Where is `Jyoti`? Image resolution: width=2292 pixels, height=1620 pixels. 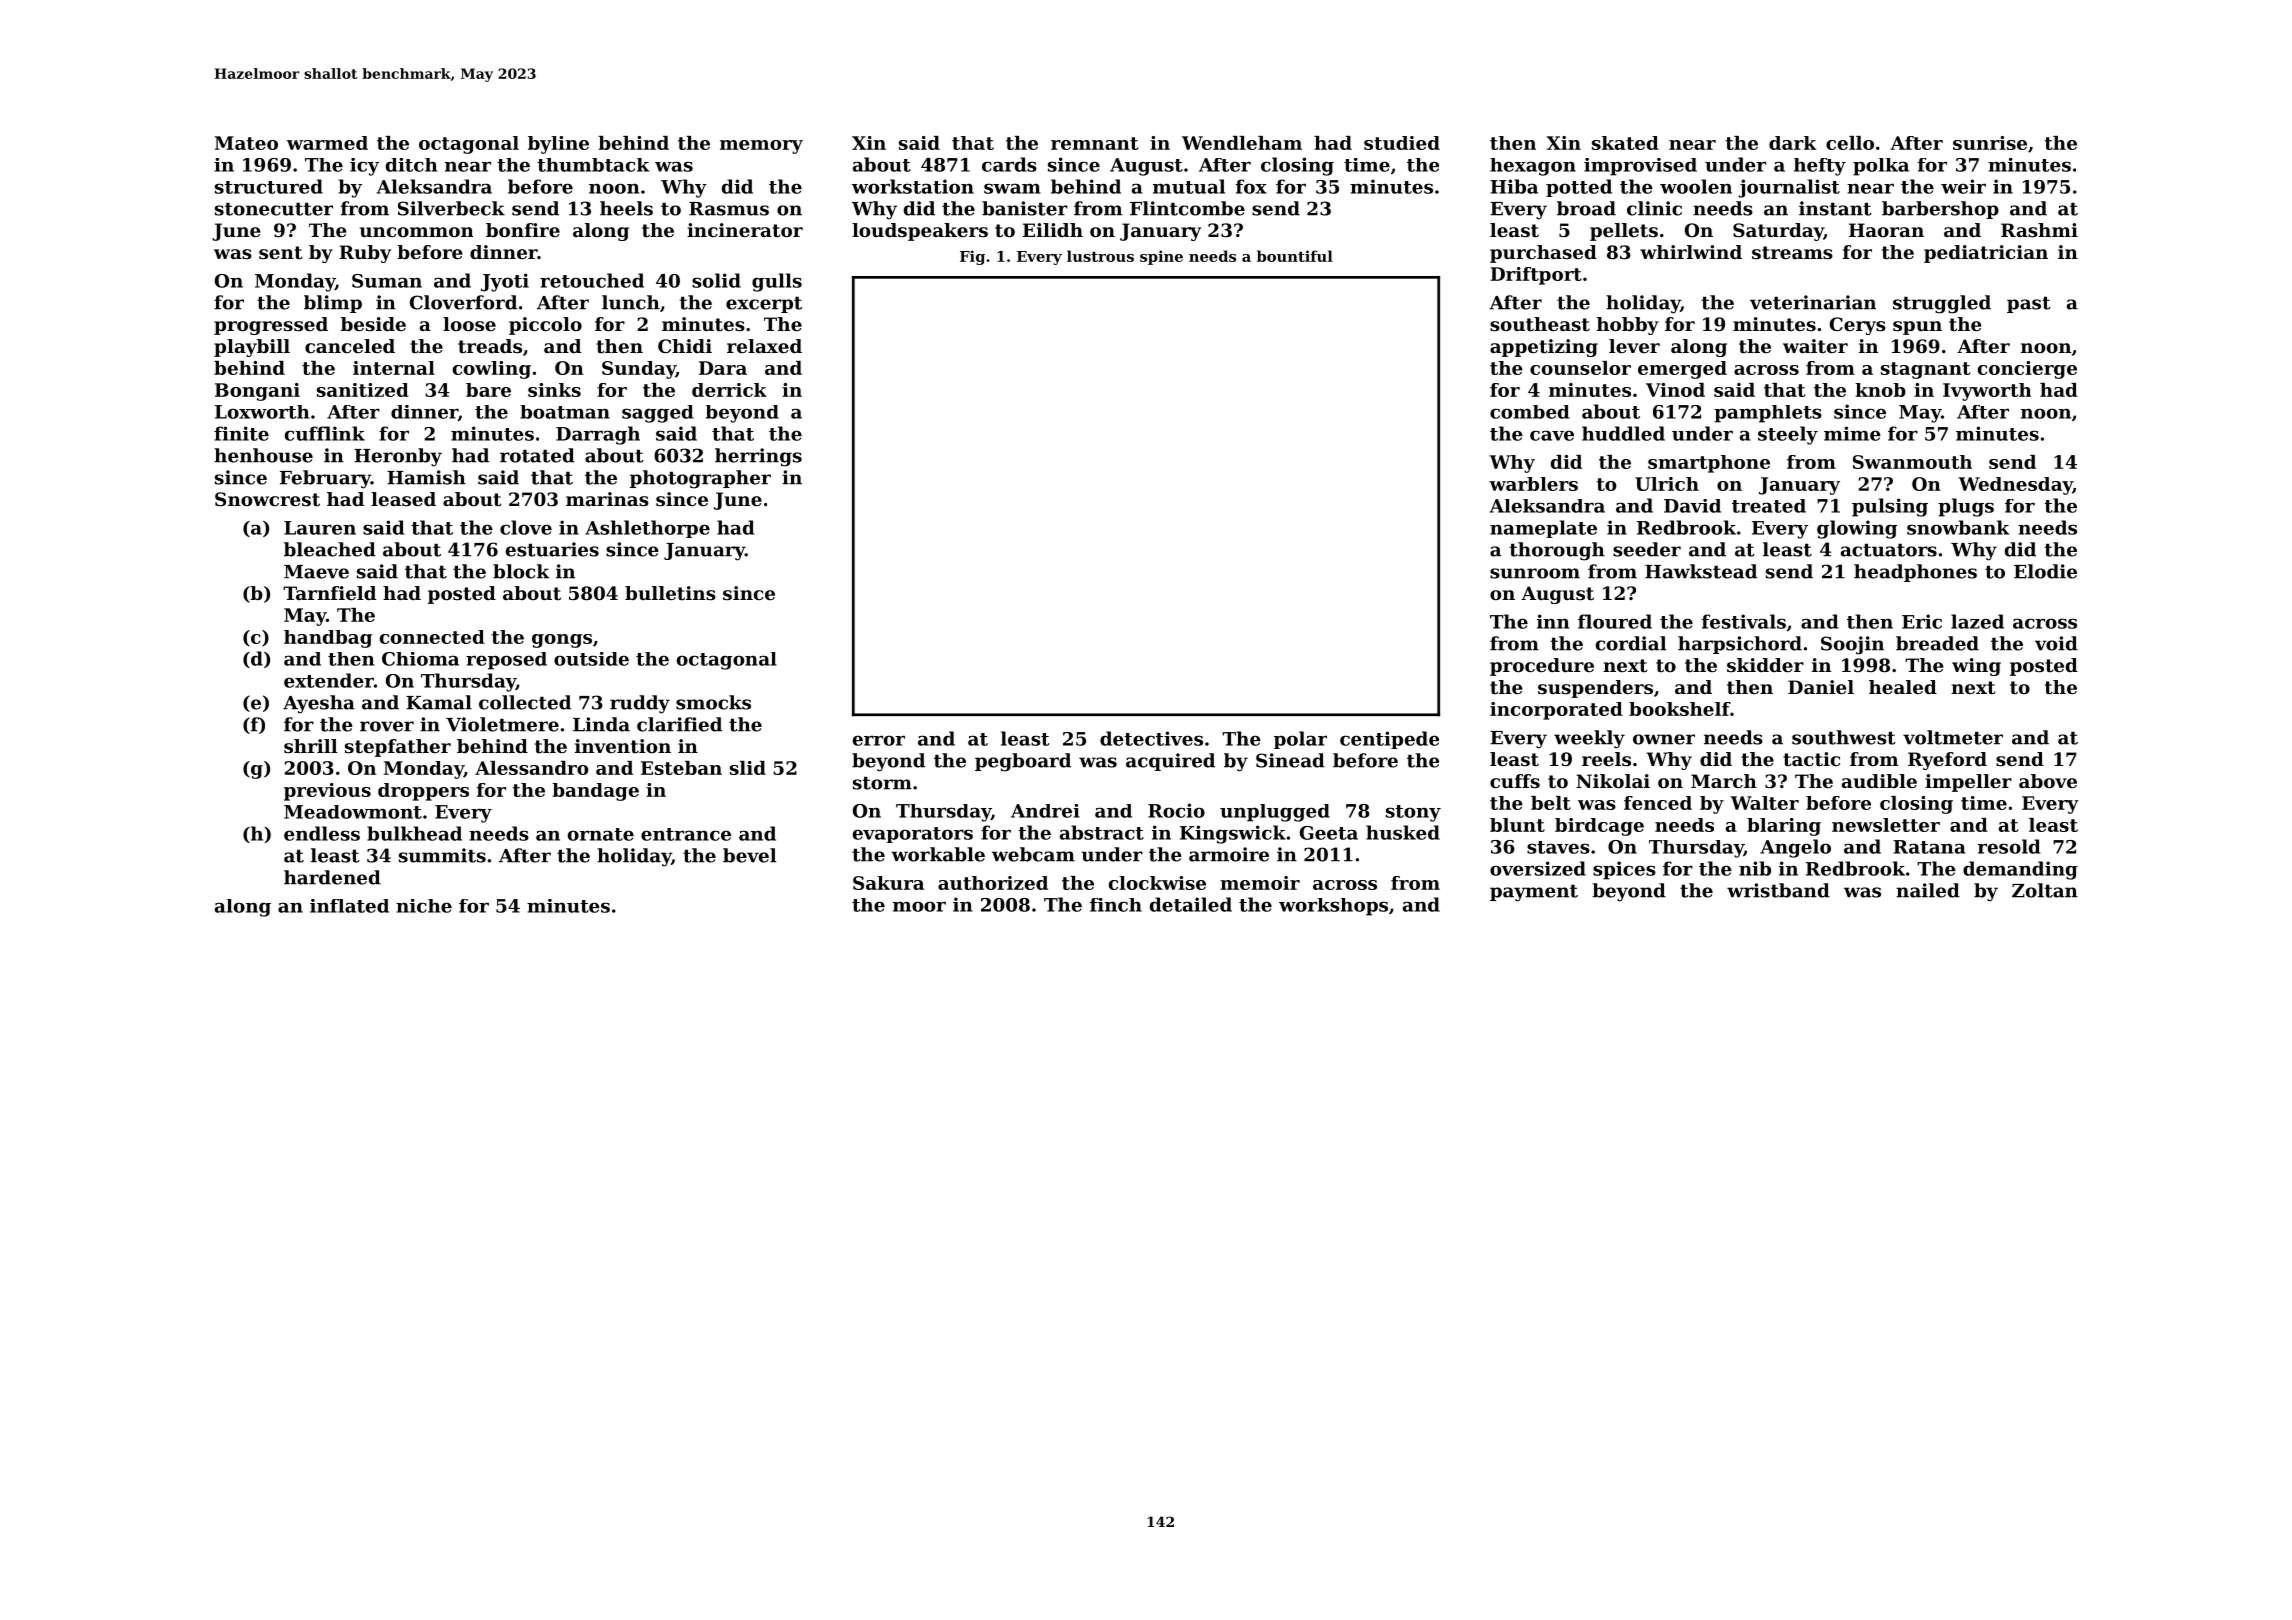
Jyoti is located at coordinates (505, 282).
